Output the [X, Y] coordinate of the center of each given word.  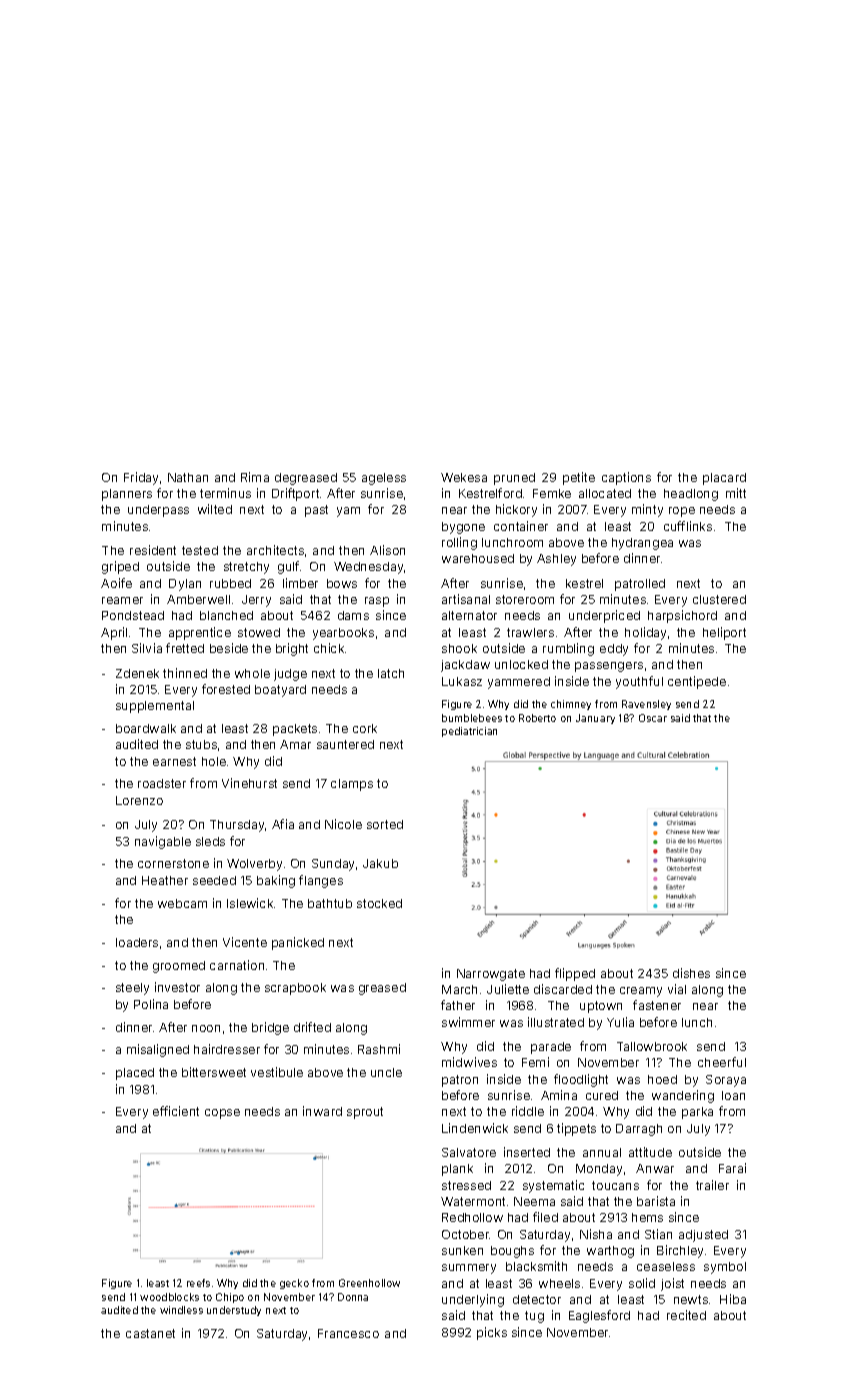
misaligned [158, 1050]
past [316, 511]
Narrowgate [491, 975]
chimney [571, 705]
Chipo [230, 1298]
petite [579, 478]
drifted [312, 1027]
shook [459, 648]
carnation [237, 965]
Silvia [147, 648]
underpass [158, 511]
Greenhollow [369, 1283]
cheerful [722, 1062]
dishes [691, 973]
